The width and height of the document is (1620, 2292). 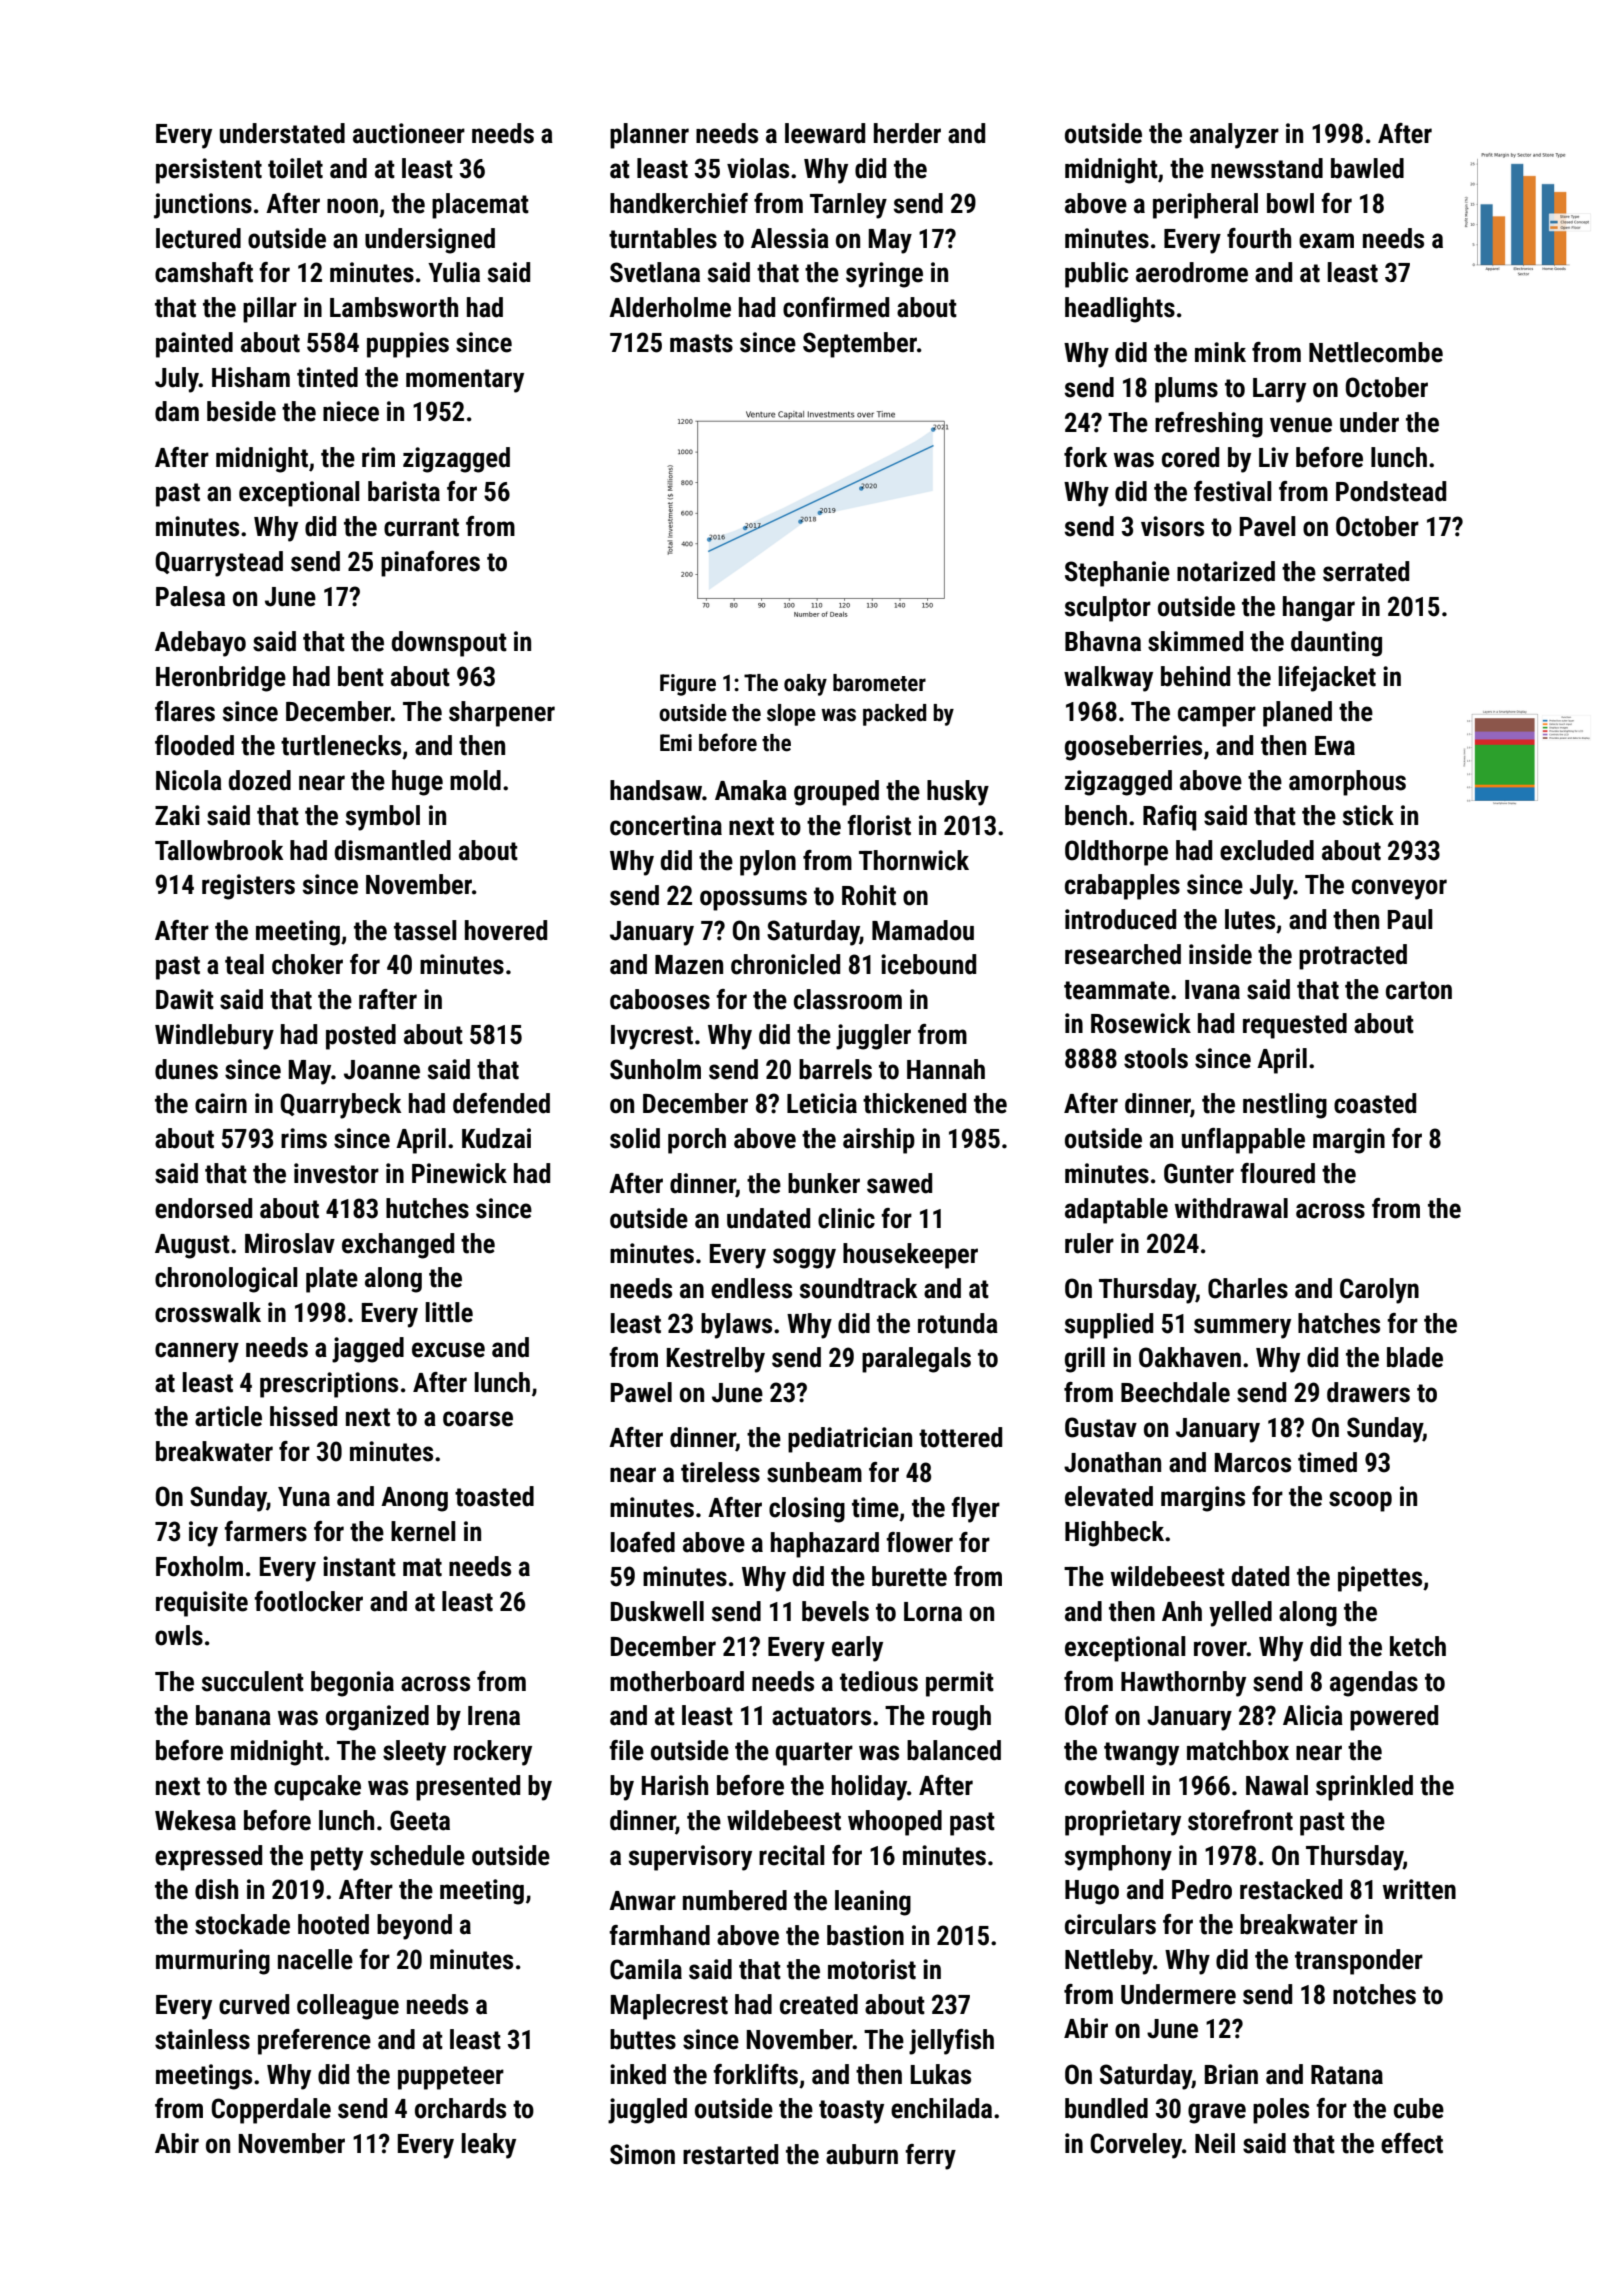 I want to click on downspout, so click(x=449, y=644).
